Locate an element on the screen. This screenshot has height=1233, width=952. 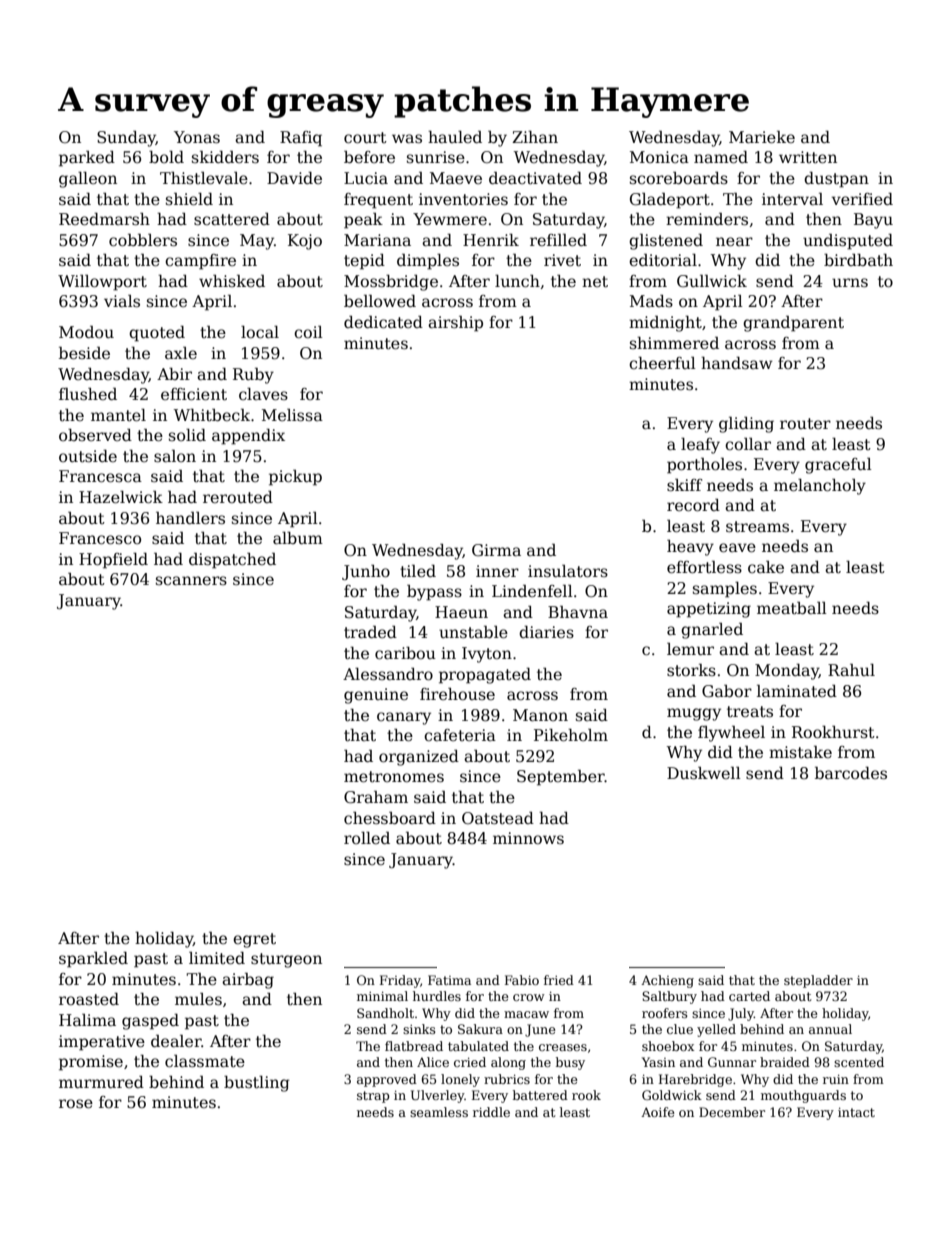
dedicated is located at coordinates (383, 322).
